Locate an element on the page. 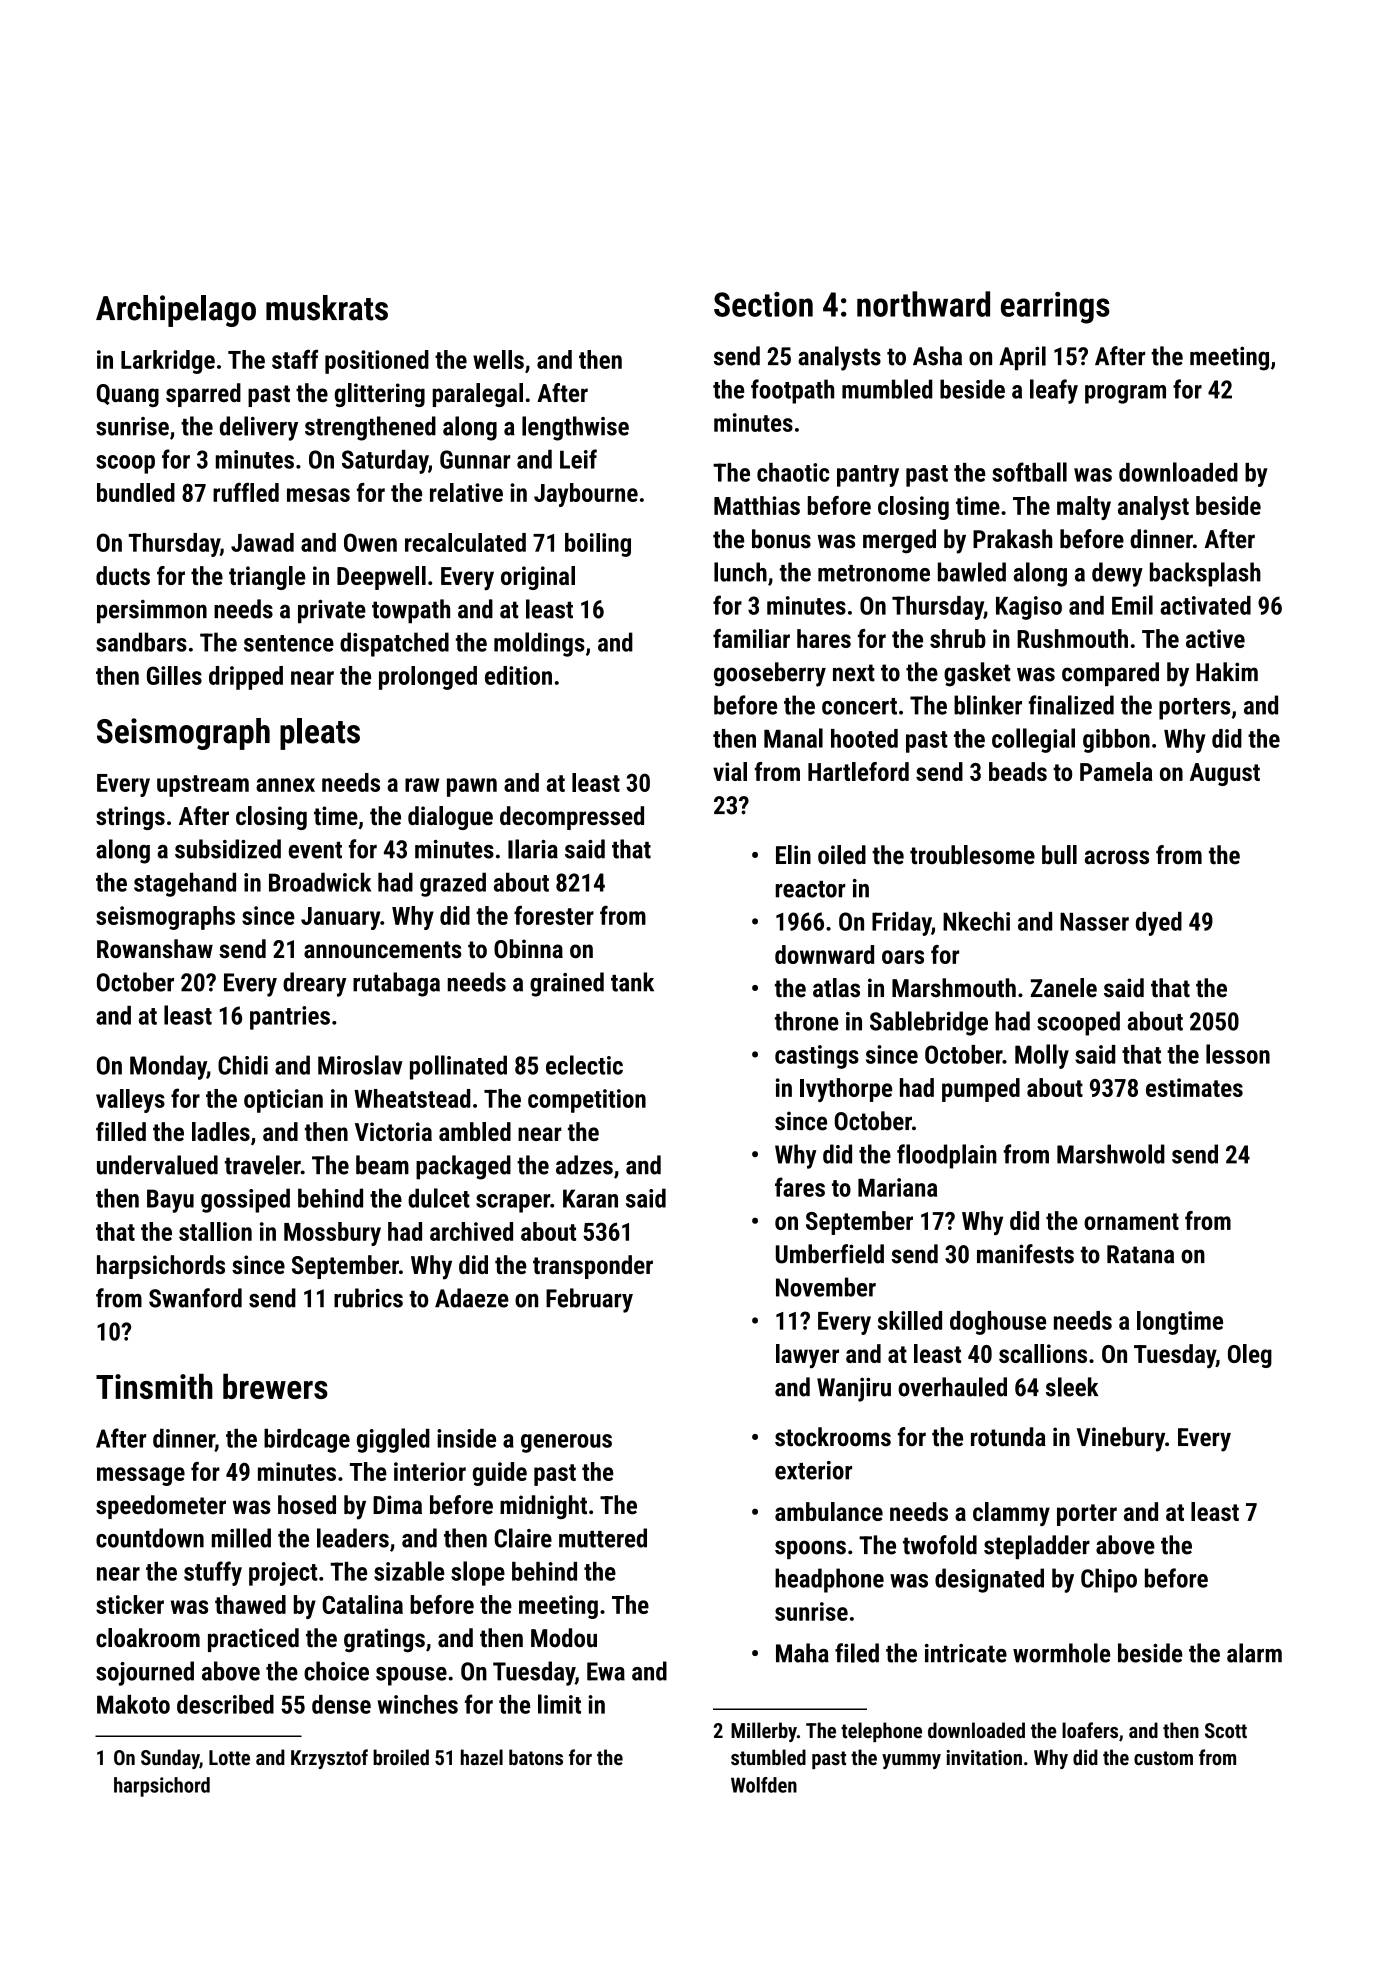 The width and height of the image is (1386, 1969). edition is located at coordinates (518, 675).
